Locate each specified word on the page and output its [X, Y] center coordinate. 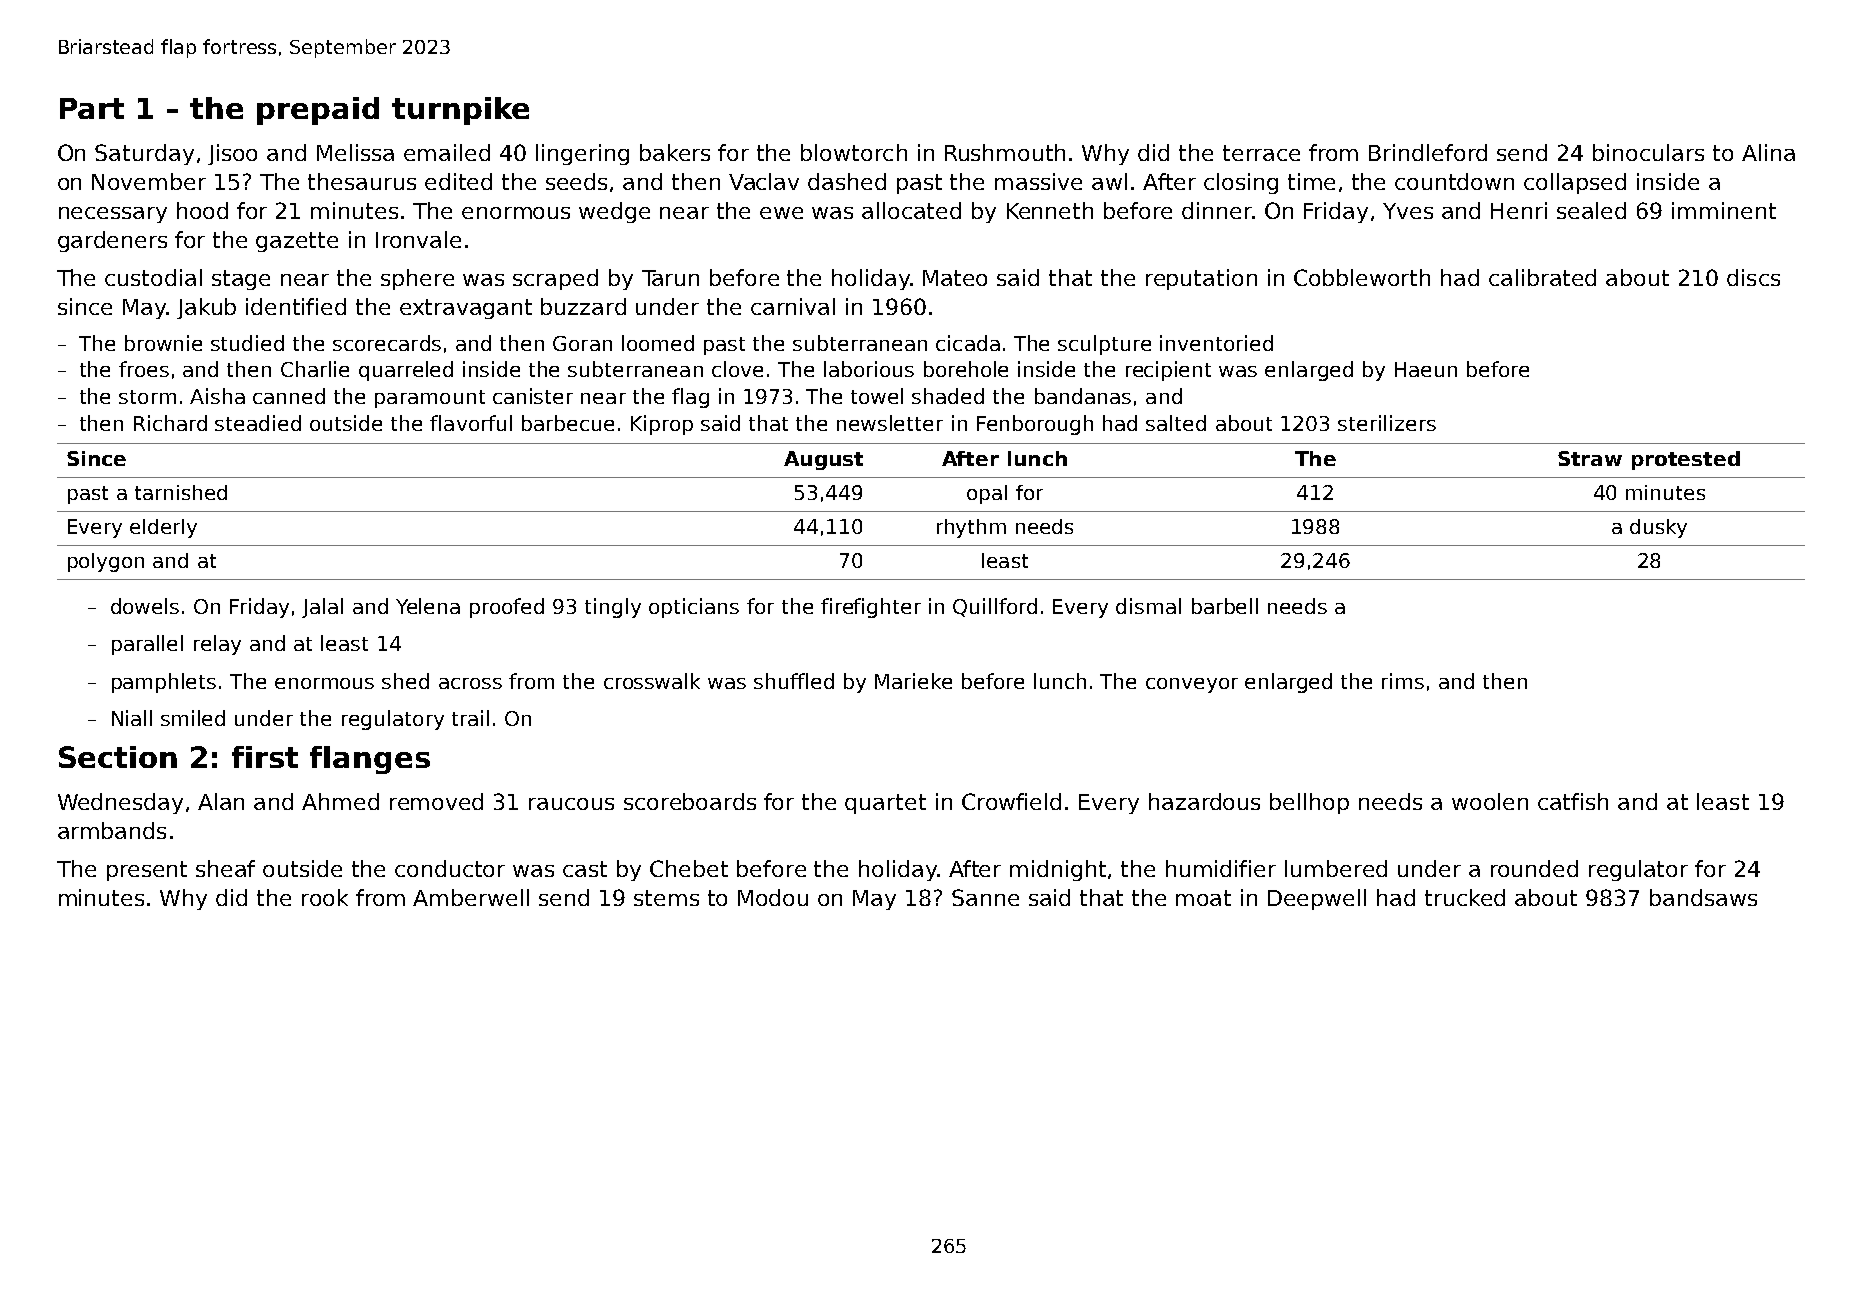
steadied [258, 423]
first [265, 757]
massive [1038, 181]
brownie [163, 343]
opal [987, 494]
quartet [885, 804]
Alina [1768, 152]
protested [1686, 460]
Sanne [985, 897]
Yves [1408, 211]
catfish [1573, 801]
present [147, 871]
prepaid [318, 111]
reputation [1201, 279]
